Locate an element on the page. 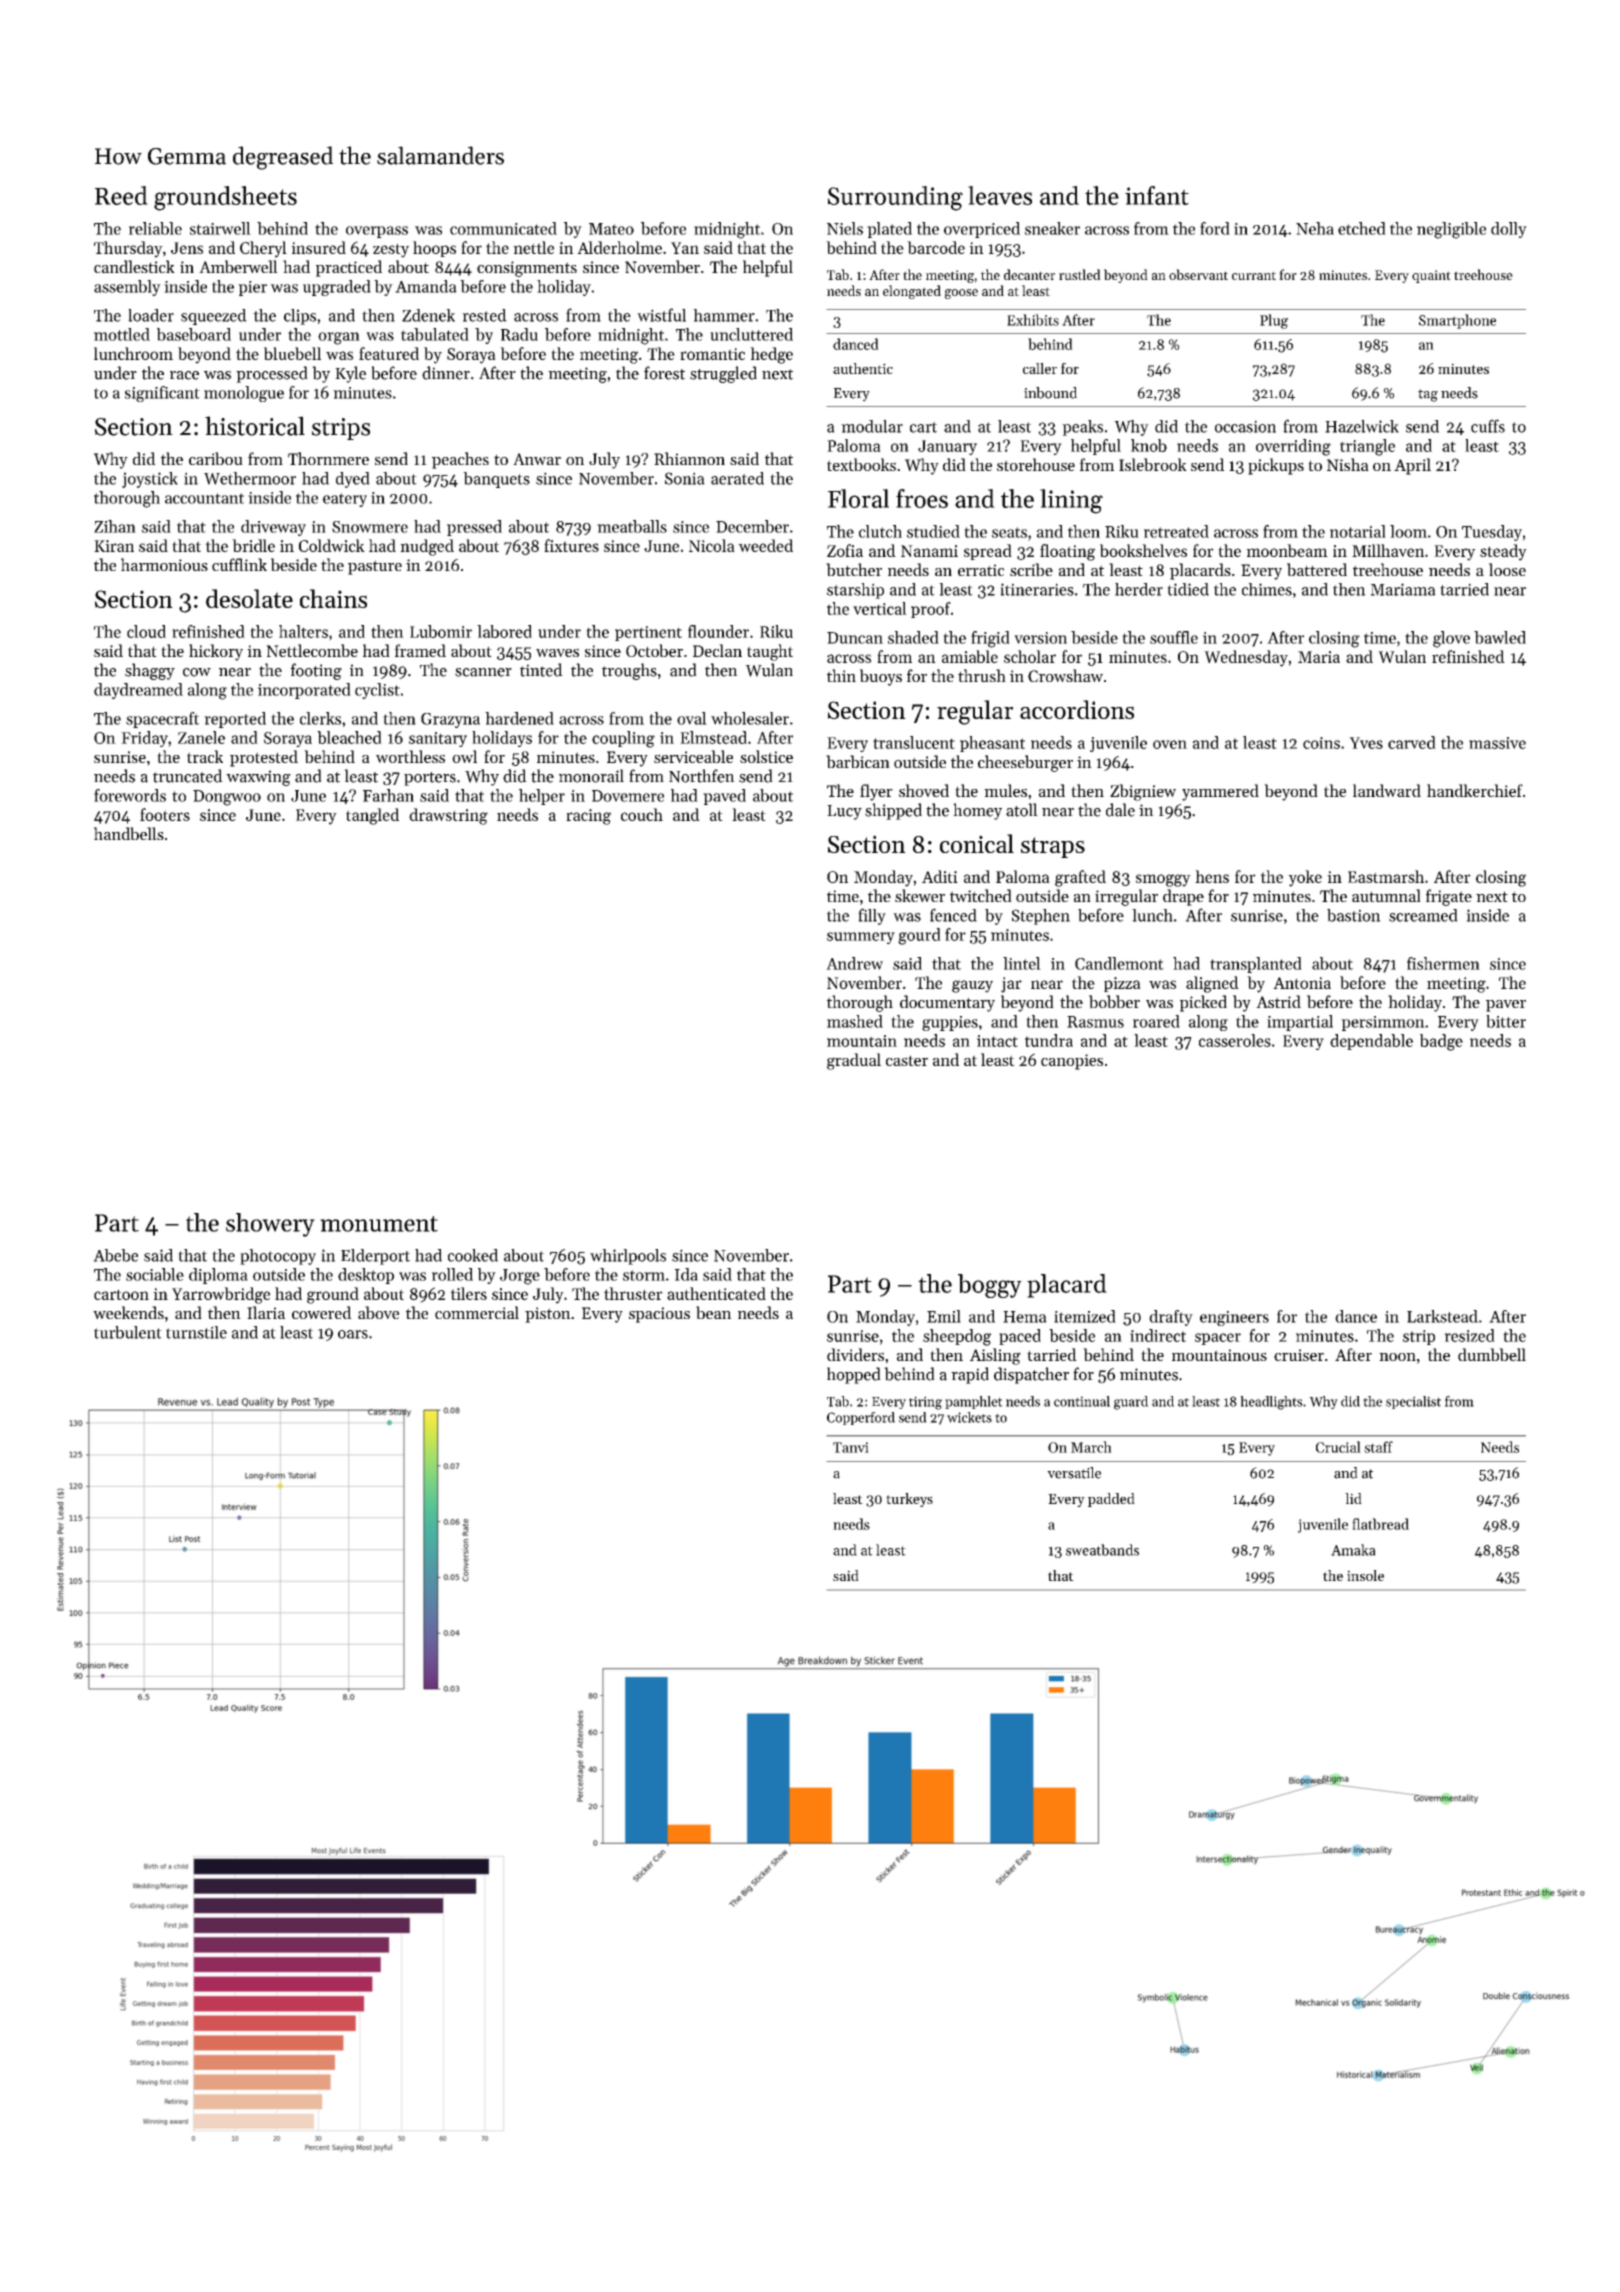 This image has height=2292, width=1620. dolly is located at coordinates (1509, 230).
